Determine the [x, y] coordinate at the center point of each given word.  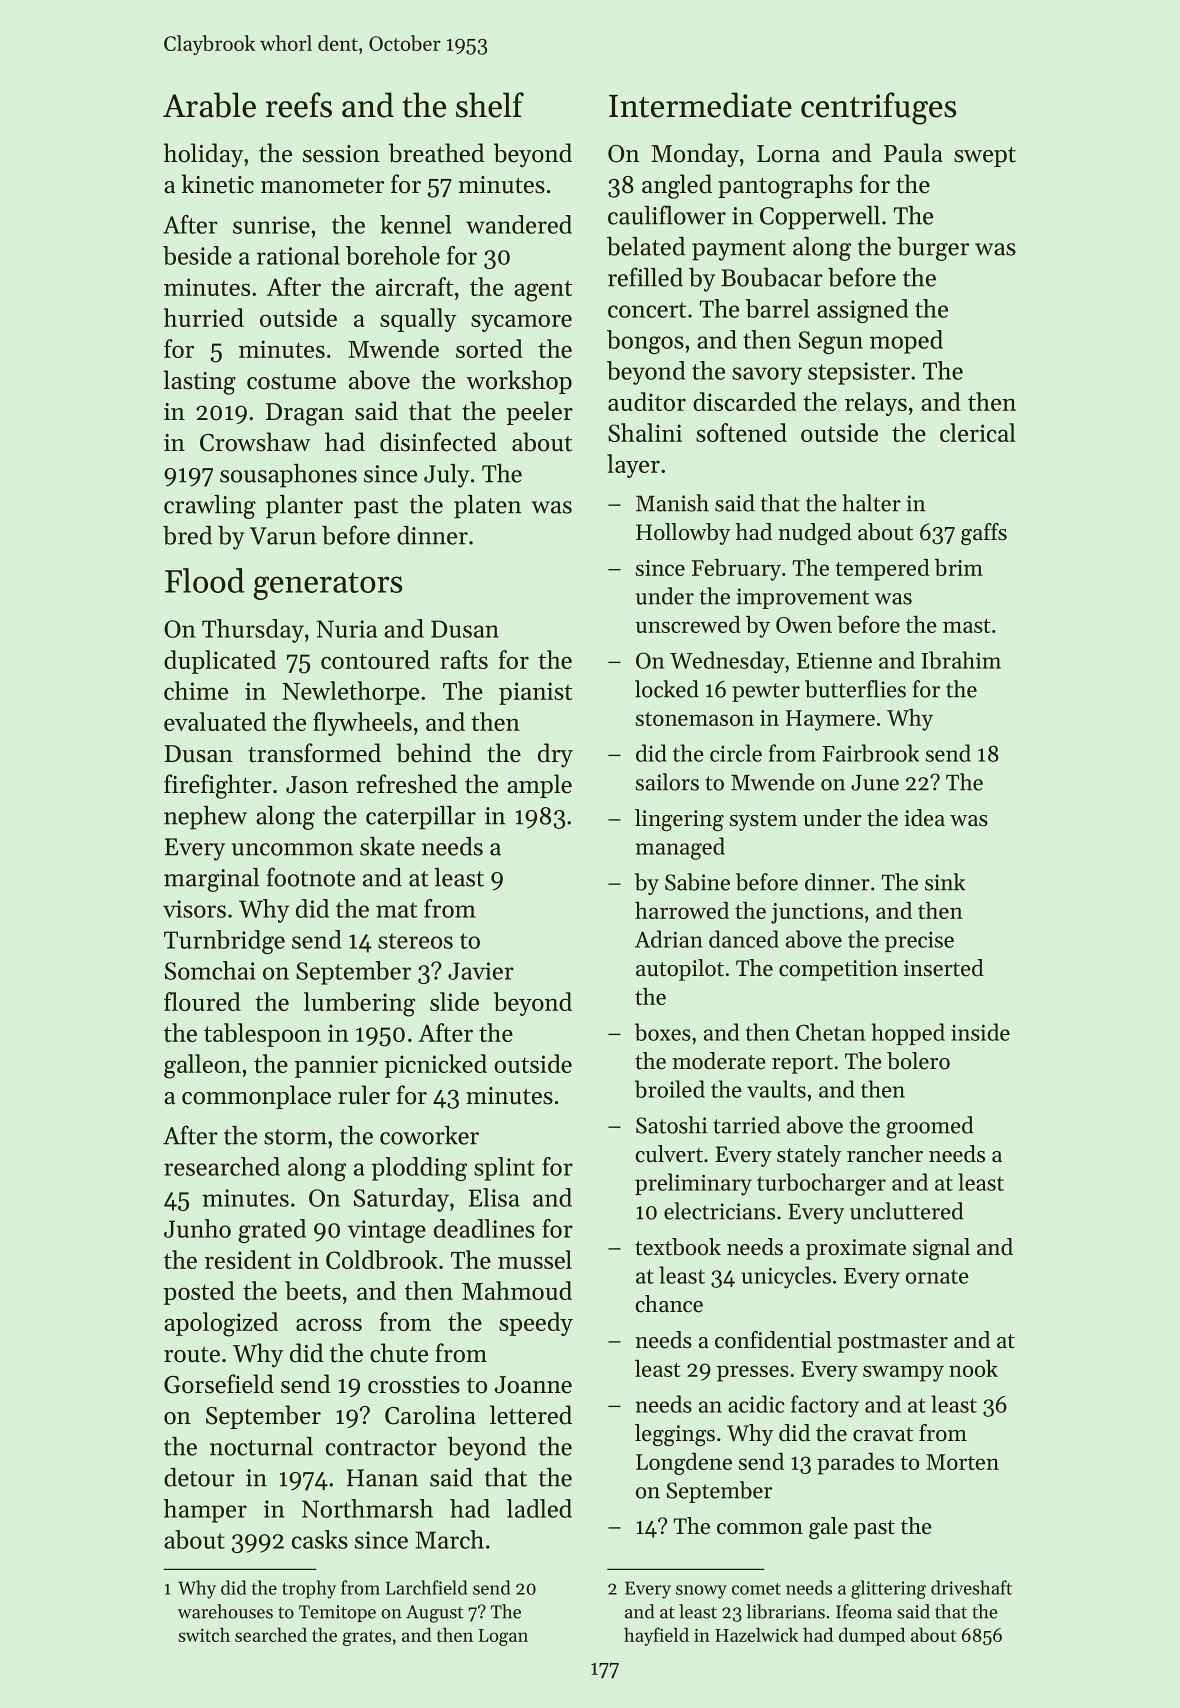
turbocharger [821, 1184]
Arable [209, 105]
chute [399, 1353]
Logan [503, 1637]
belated [646, 246]
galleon [202, 1066]
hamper [205, 1511]
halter [871, 503]
